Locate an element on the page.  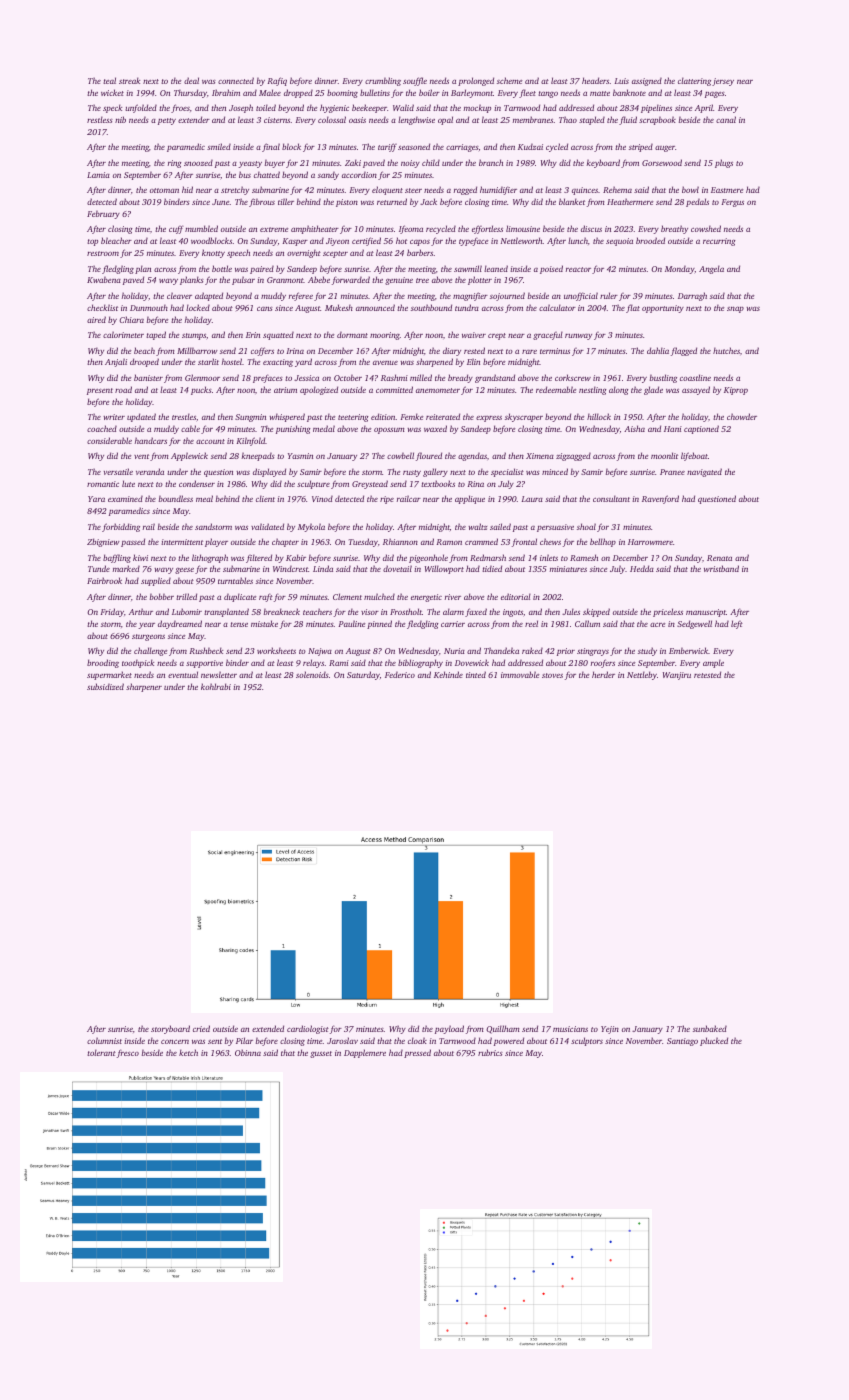
snap is located at coordinates (735, 309).
